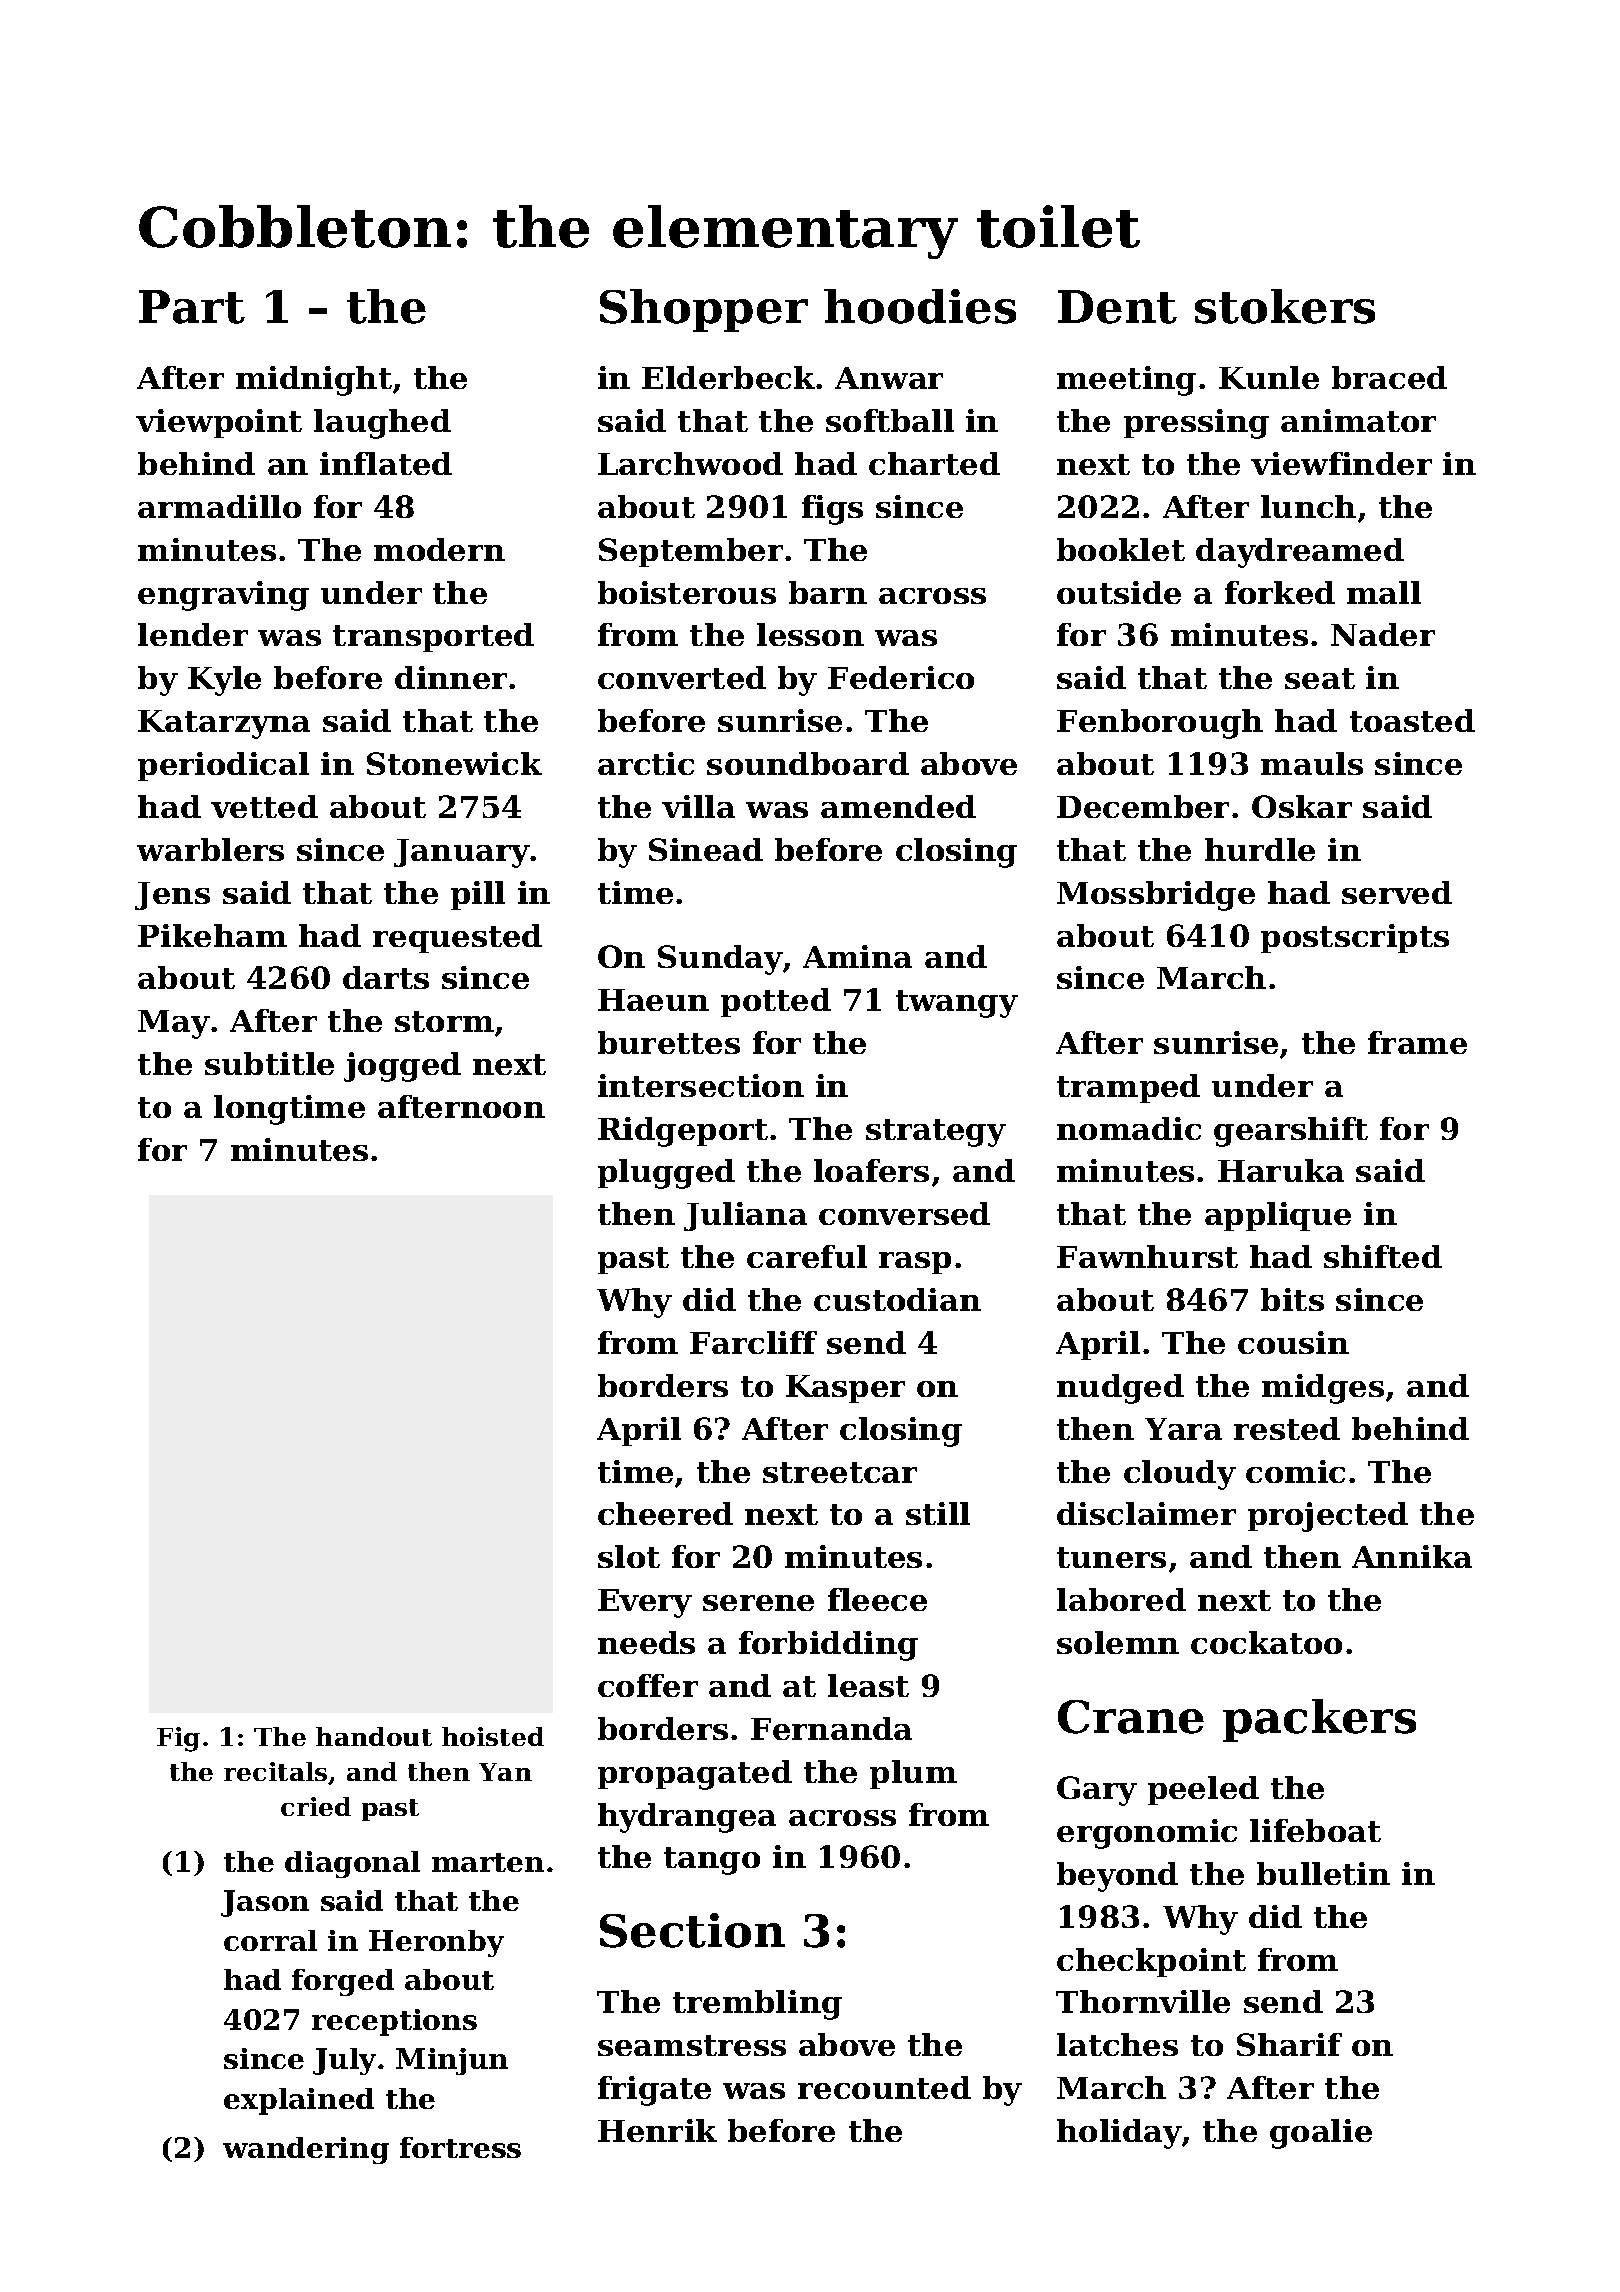 The height and width of the screenshot is (2292, 1620). Describe the element at coordinates (776, 1002) in the screenshot. I see `potted` at that location.
